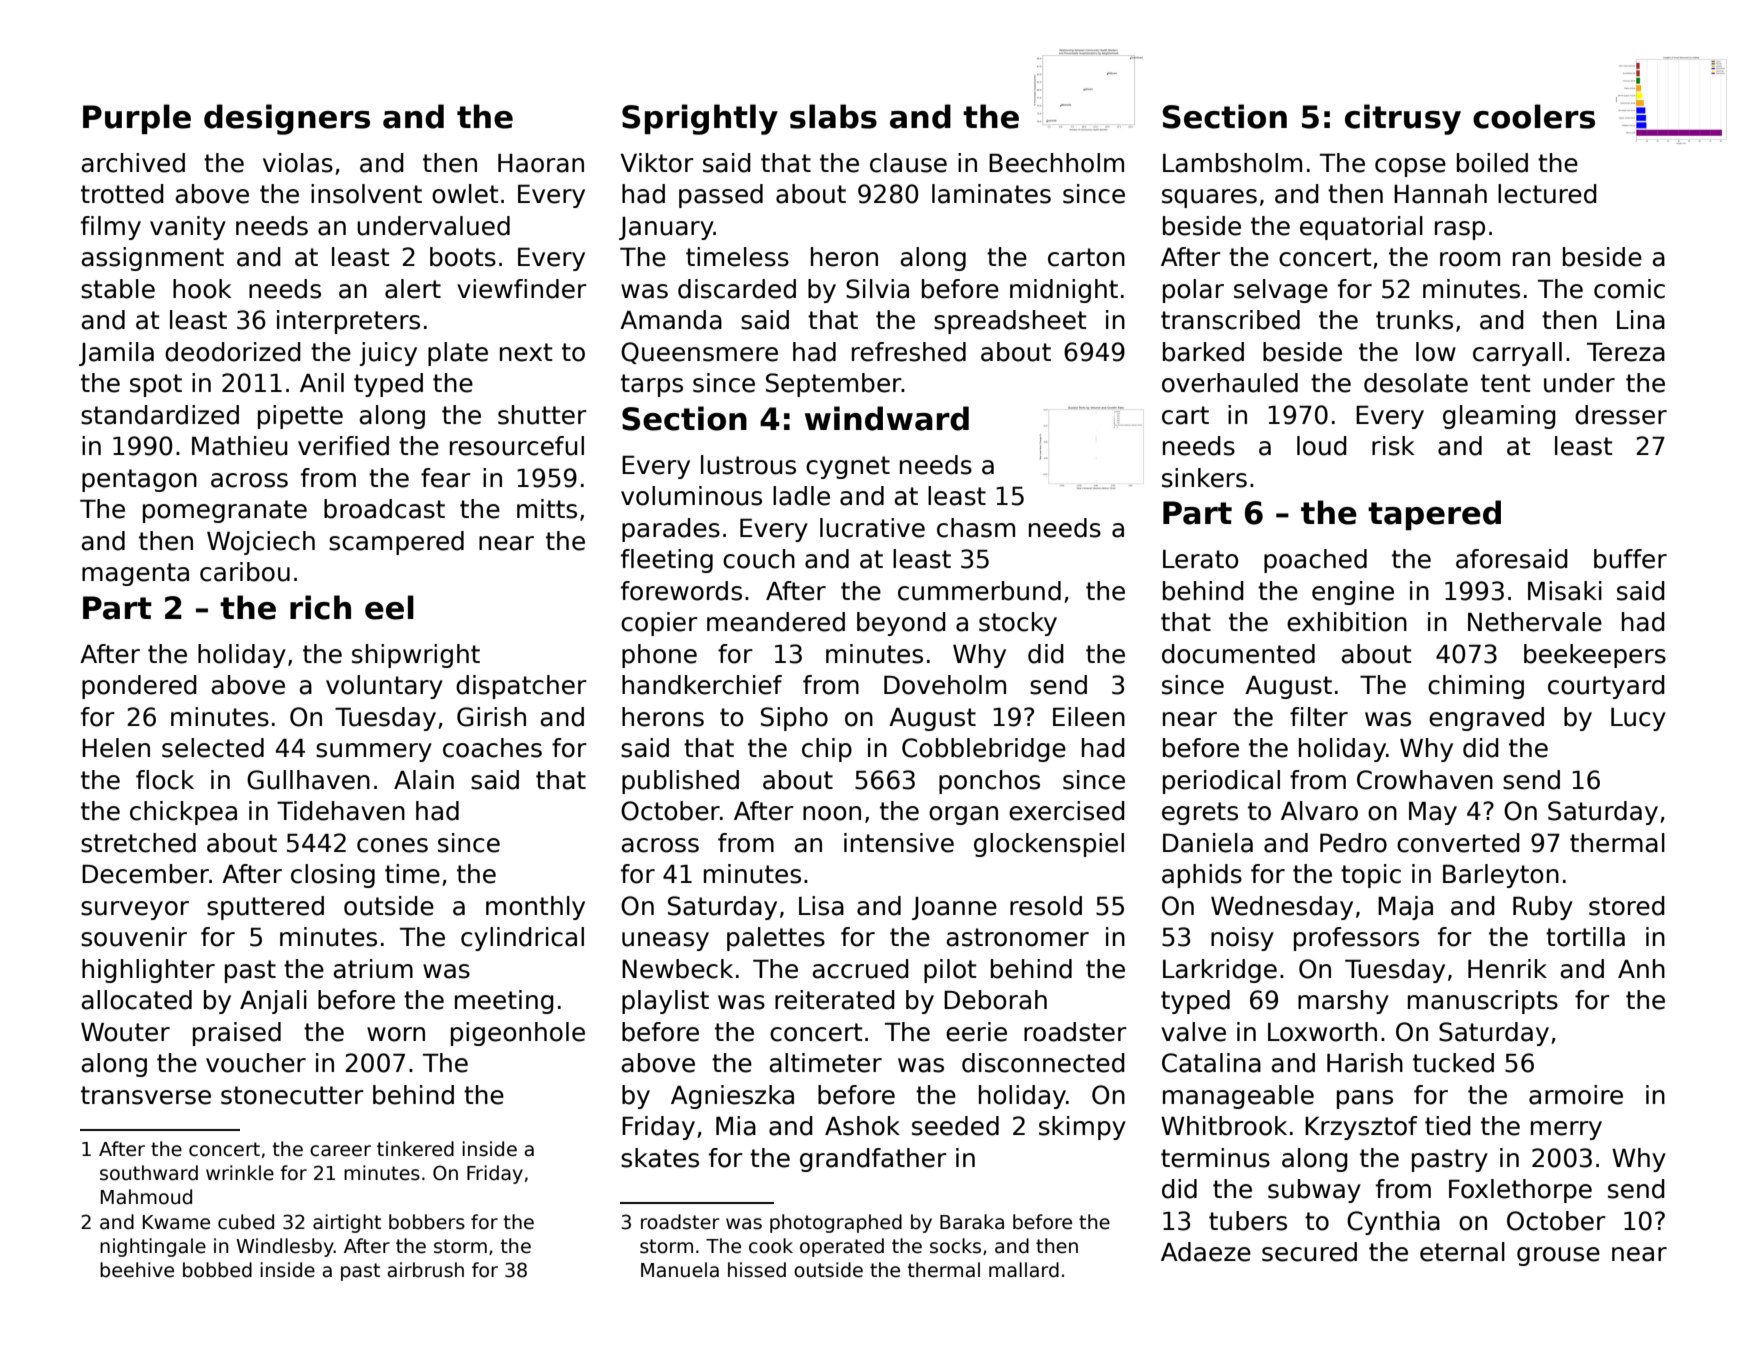 The height and width of the screenshot is (1350, 1747). I want to click on eerie, so click(976, 1032).
